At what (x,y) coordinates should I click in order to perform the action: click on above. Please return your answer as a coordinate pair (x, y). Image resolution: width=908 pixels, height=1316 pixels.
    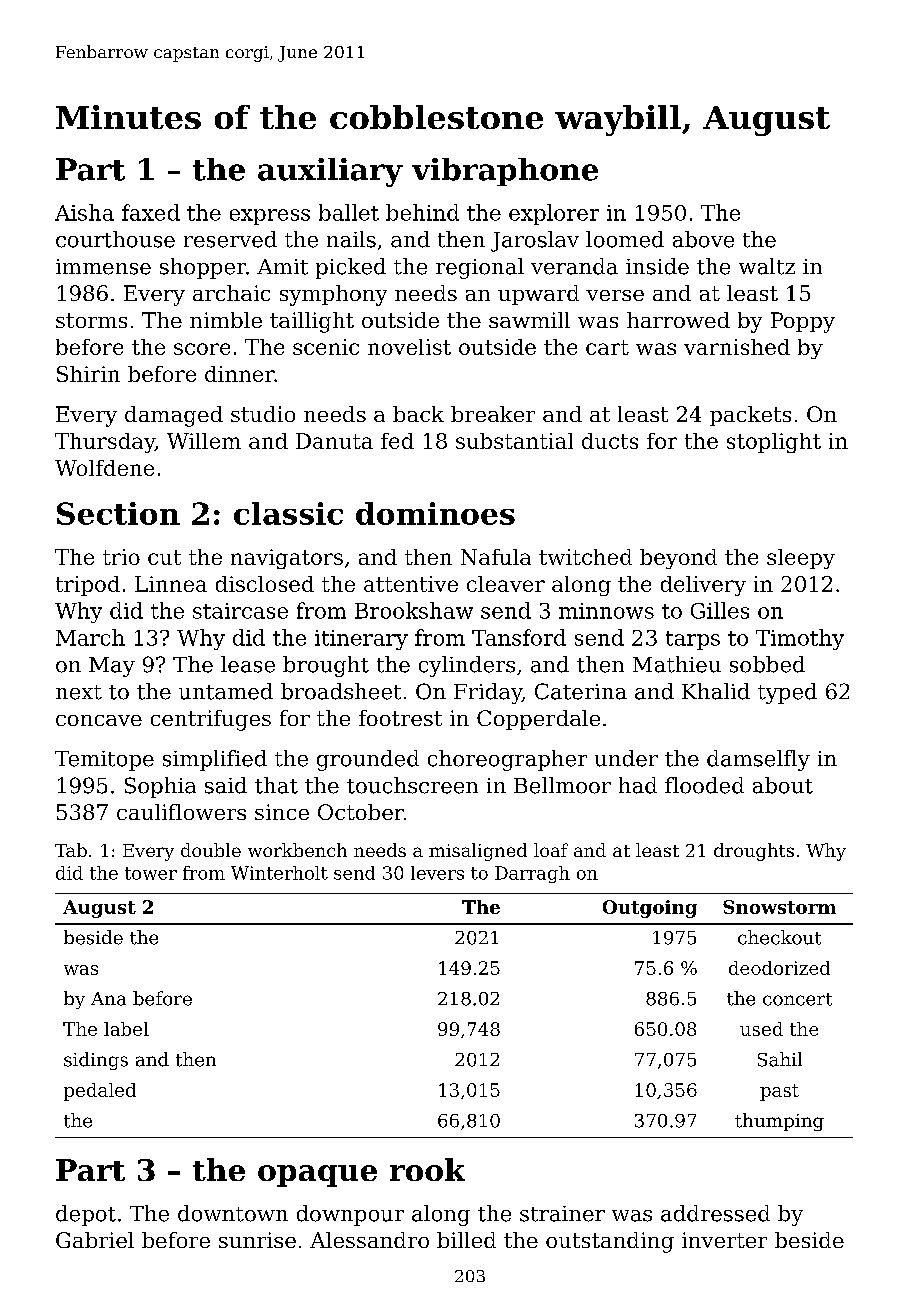
    Looking at the image, I should click on (703, 239).
